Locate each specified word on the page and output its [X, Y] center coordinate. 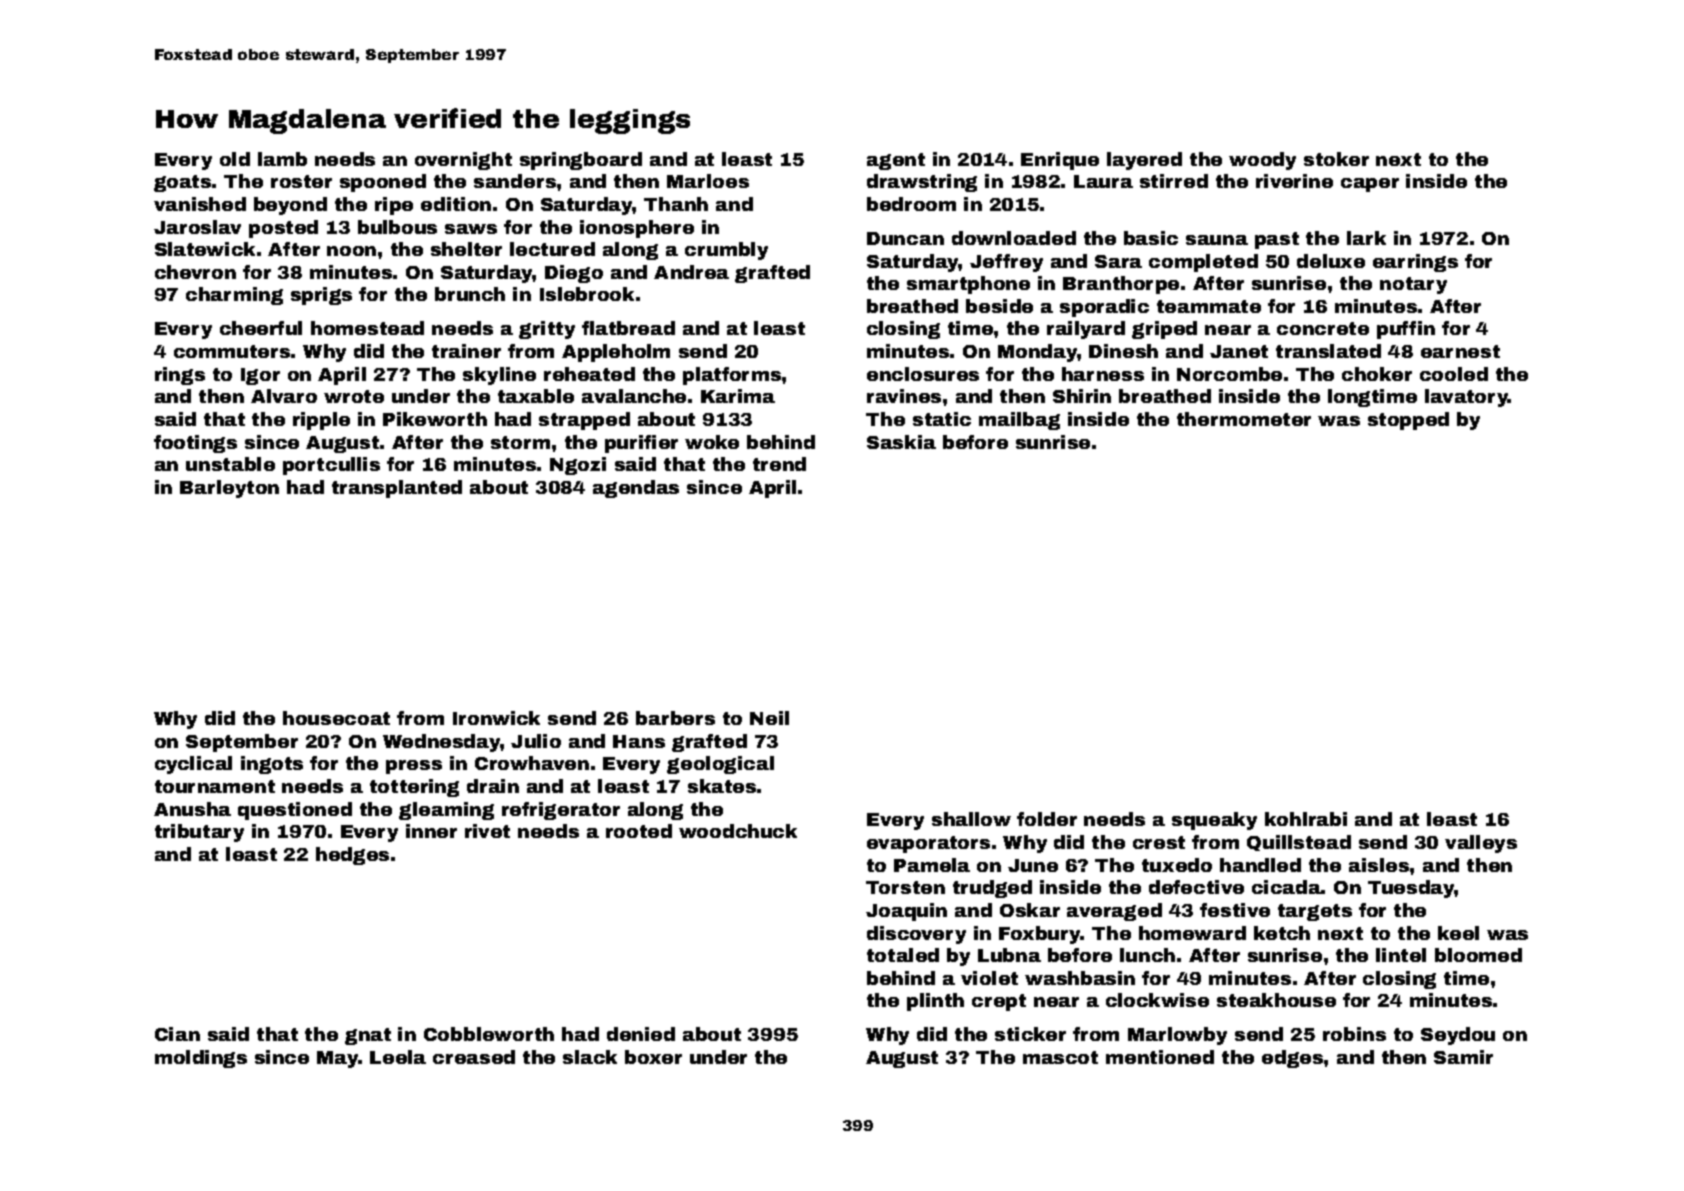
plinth [935, 1002]
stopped [1408, 421]
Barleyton [229, 489]
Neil [769, 718]
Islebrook [587, 294]
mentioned [1160, 1057]
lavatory [1466, 398]
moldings [201, 1059]
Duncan [905, 238]
